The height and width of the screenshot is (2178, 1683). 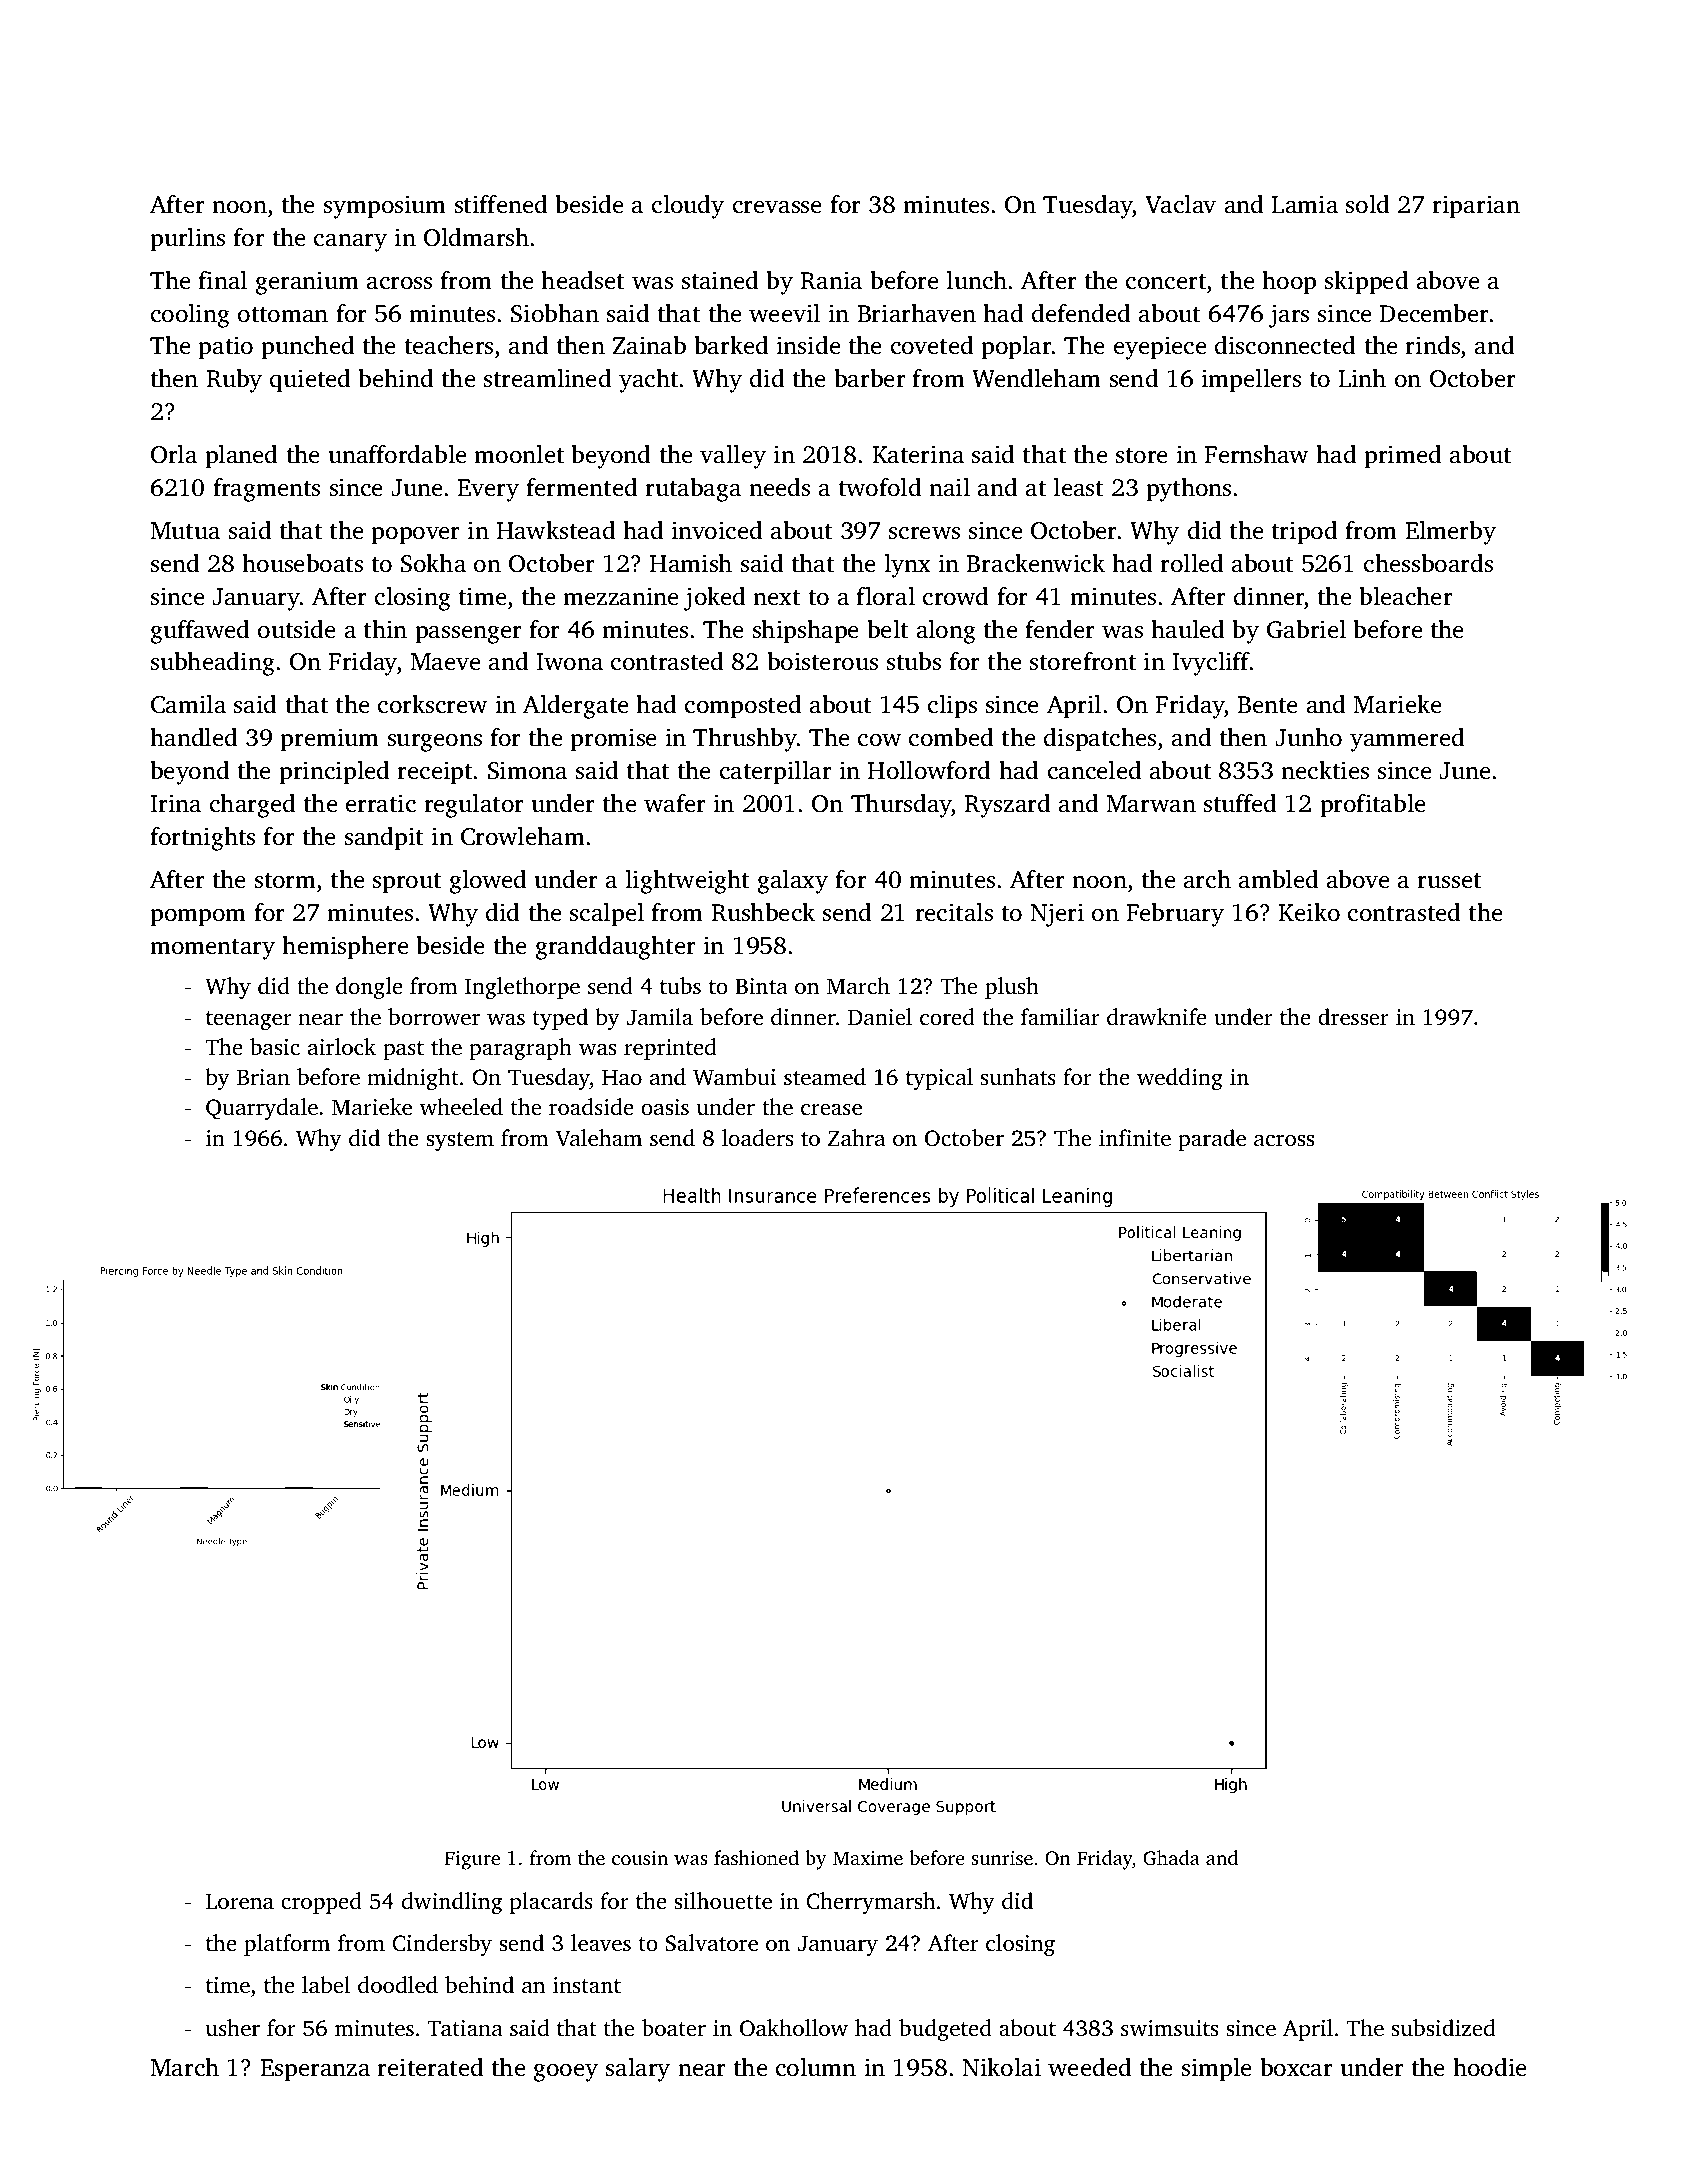 I want to click on sunrise, so click(x=1002, y=1858).
